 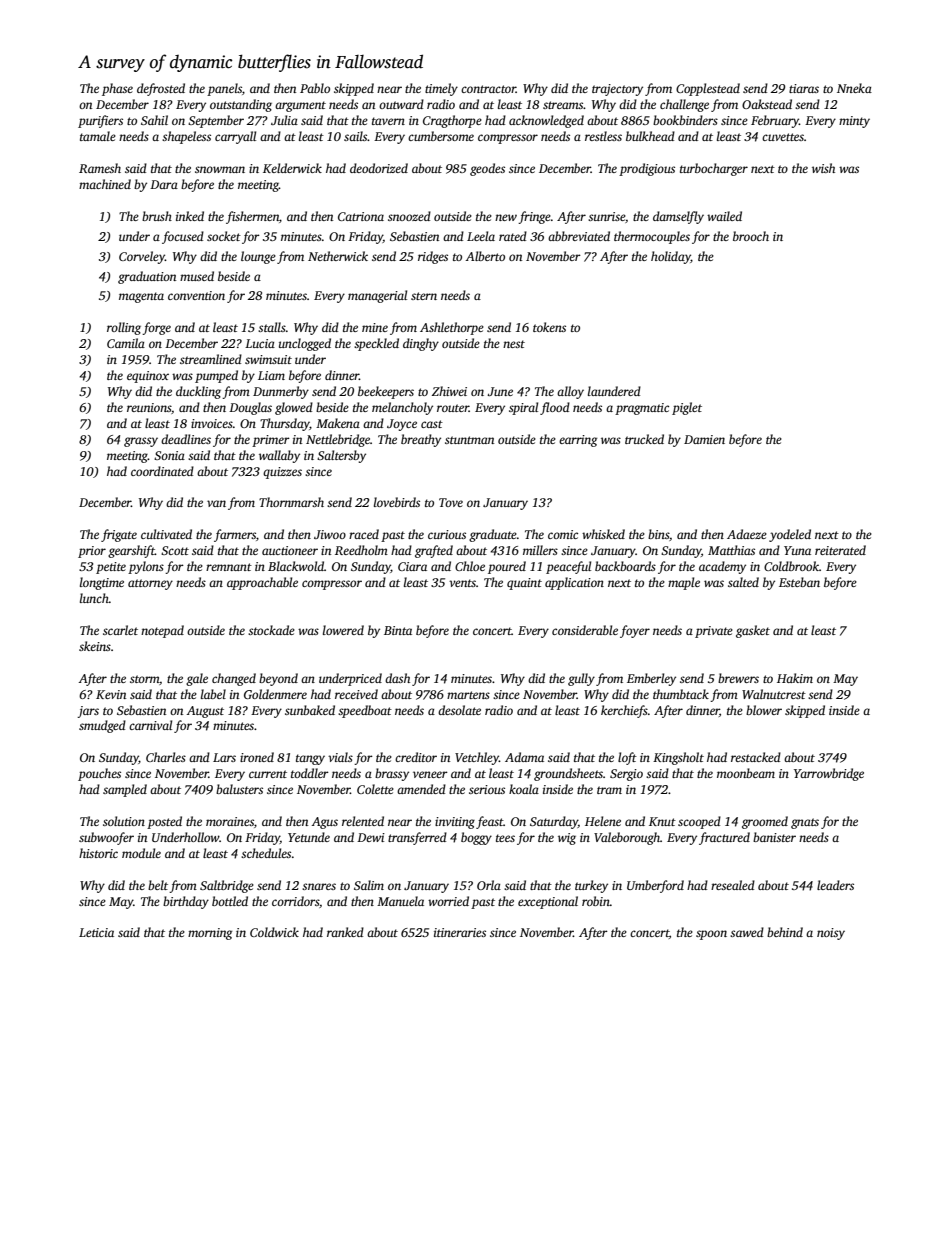 I want to click on Esteban, so click(x=799, y=582).
